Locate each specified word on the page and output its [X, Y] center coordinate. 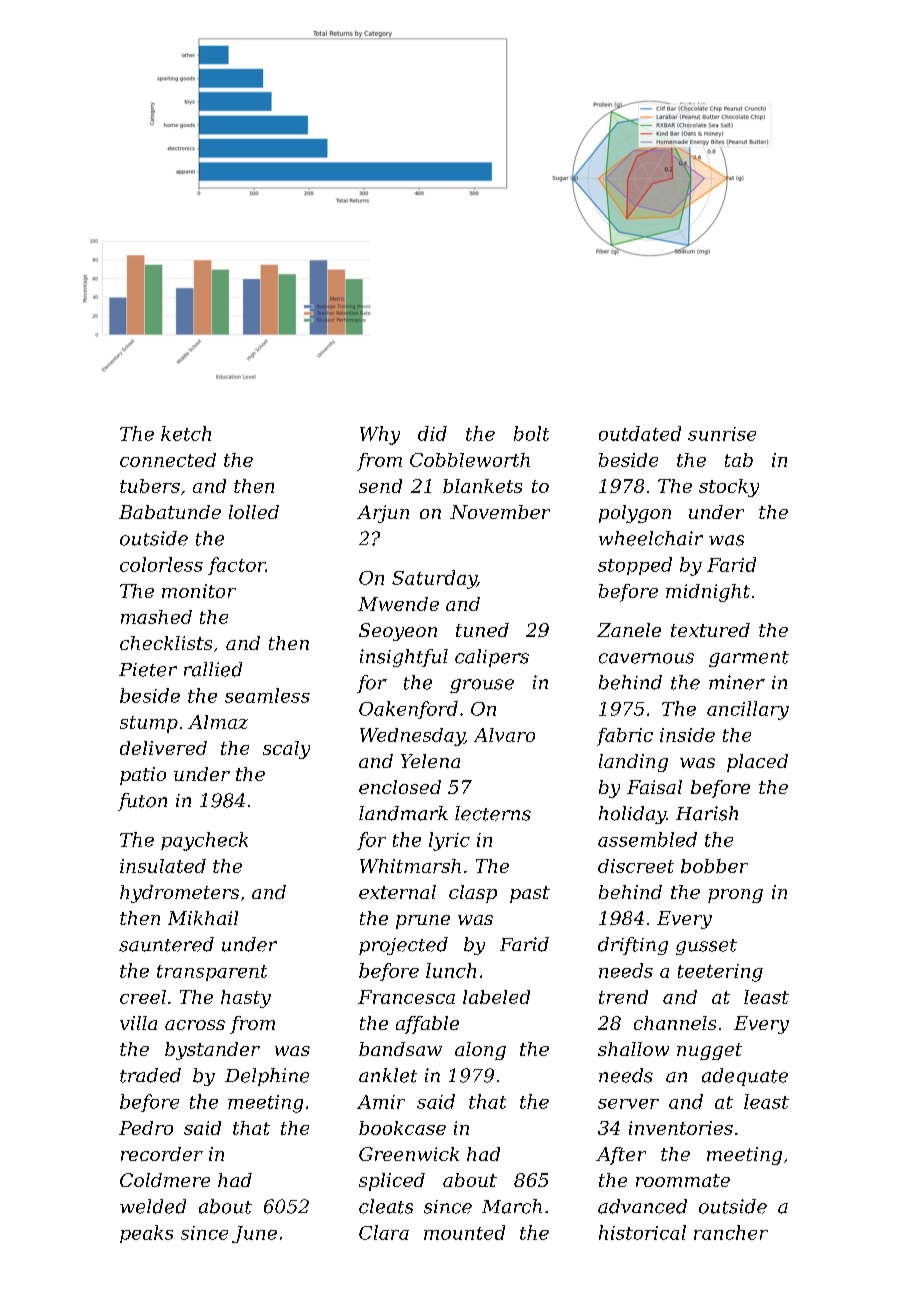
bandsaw [400, 1049]
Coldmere [165, 1180]
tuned [482, 630]
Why [380, 435]
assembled [647, 839]
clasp [473, 894]
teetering [720, 973]
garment [749, 659]
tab [739, 460]
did [432, 433]
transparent [212, 973]
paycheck [204, 841]
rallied [213, 669]
